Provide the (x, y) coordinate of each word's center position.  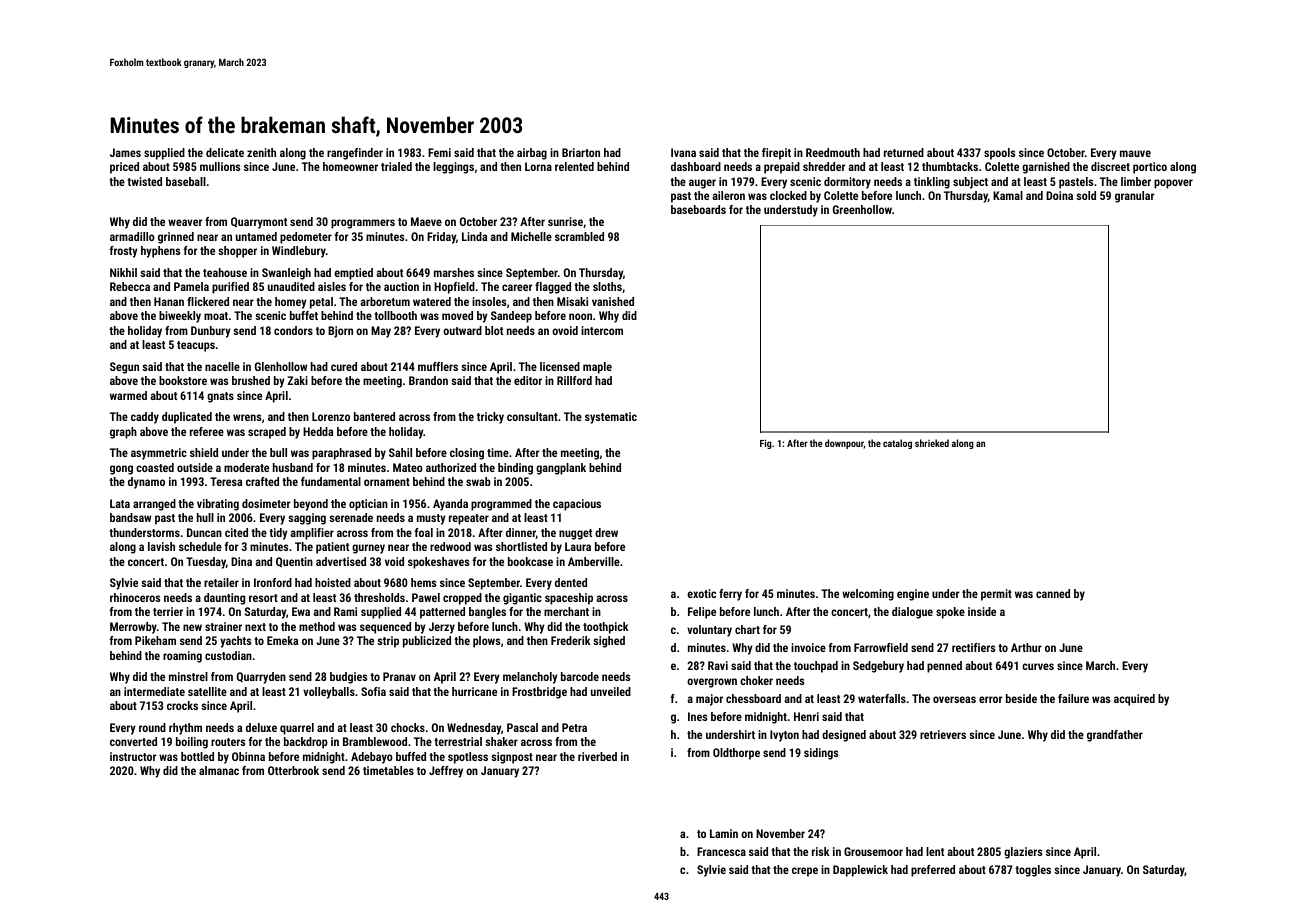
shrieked (932, 443)
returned (904, 152)
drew (606, 532)
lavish (161, 546)
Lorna (538, 166)
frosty (124, 252)
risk (821, 851)
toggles (1033, 871)
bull (278, 452)
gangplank (561, 469)
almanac (219, 770)
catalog (897, 444)
